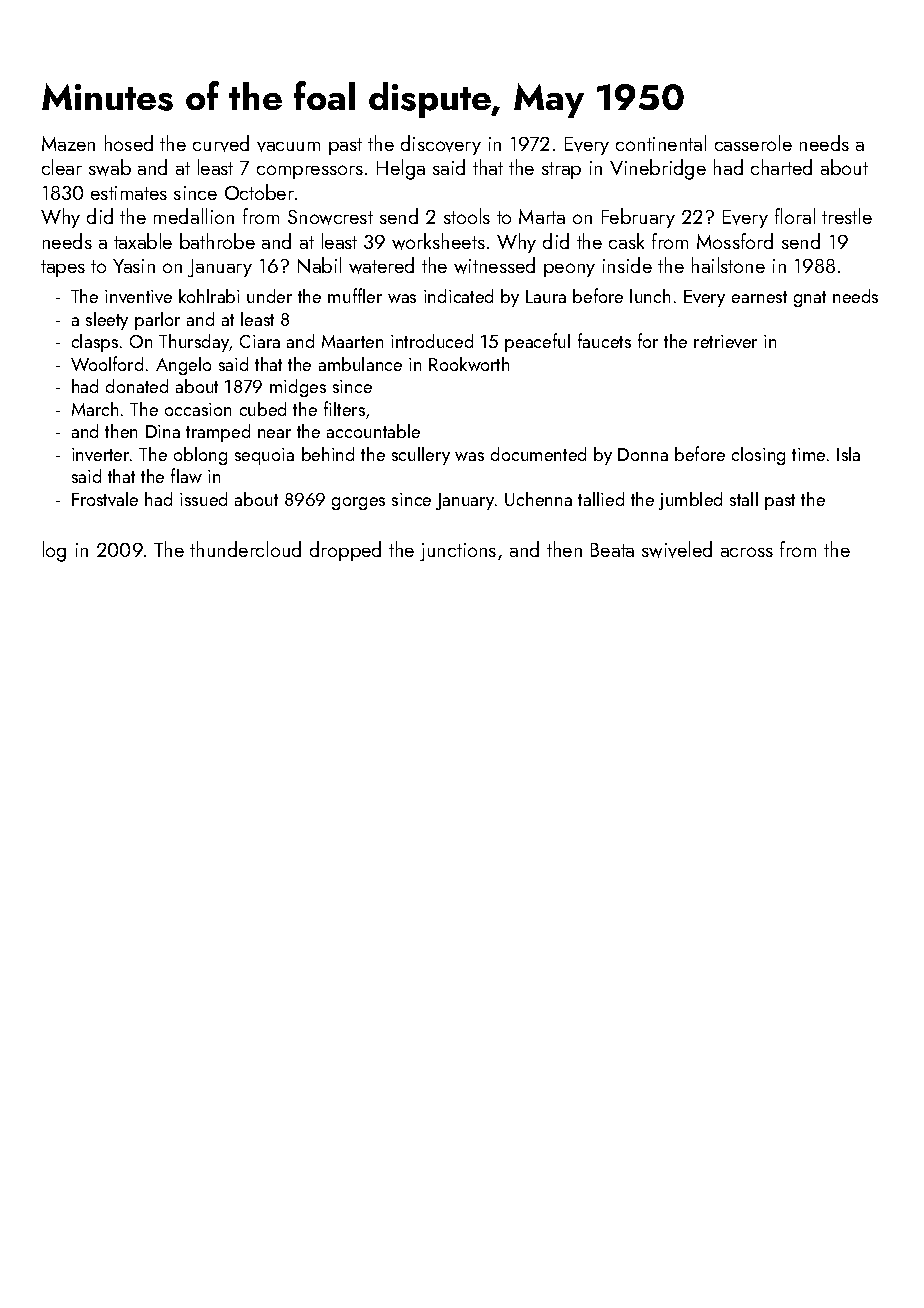 This screenshot has width=924, height=1308. Describe the element at coordinates (725, 341) in the screenshot. I see `retriever` at that location.
